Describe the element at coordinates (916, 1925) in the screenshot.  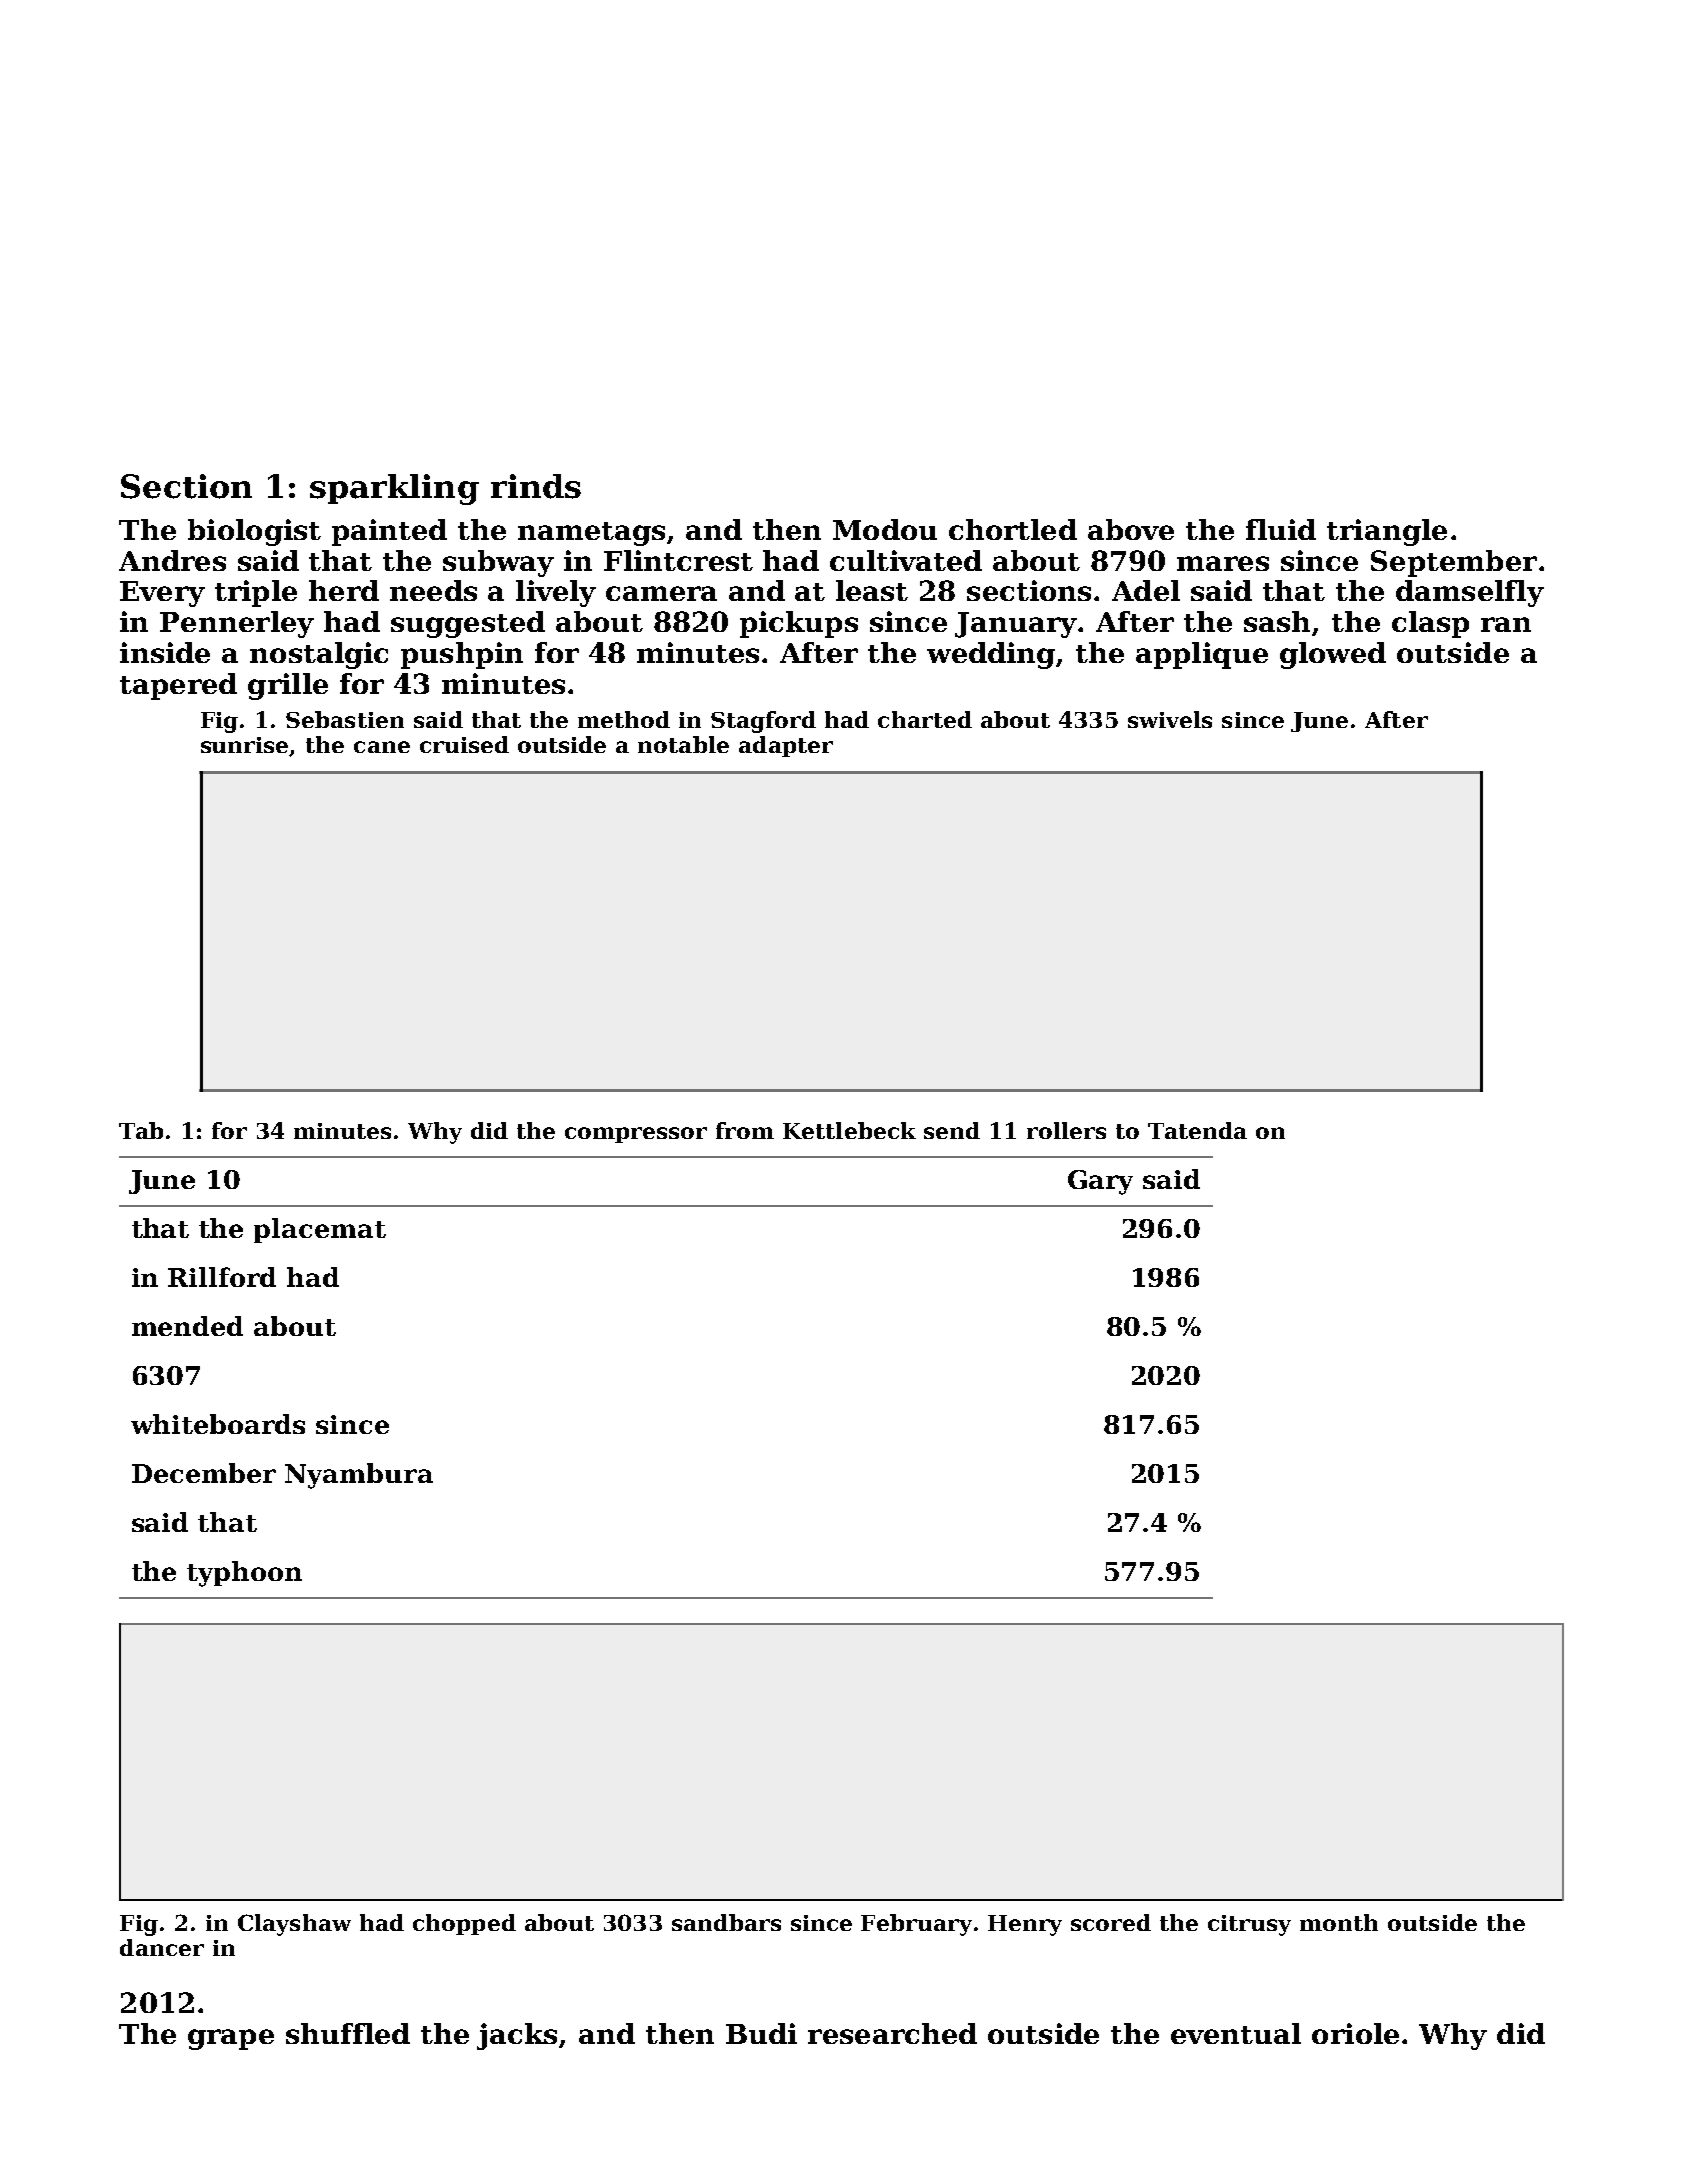
I see `February` at that location.
